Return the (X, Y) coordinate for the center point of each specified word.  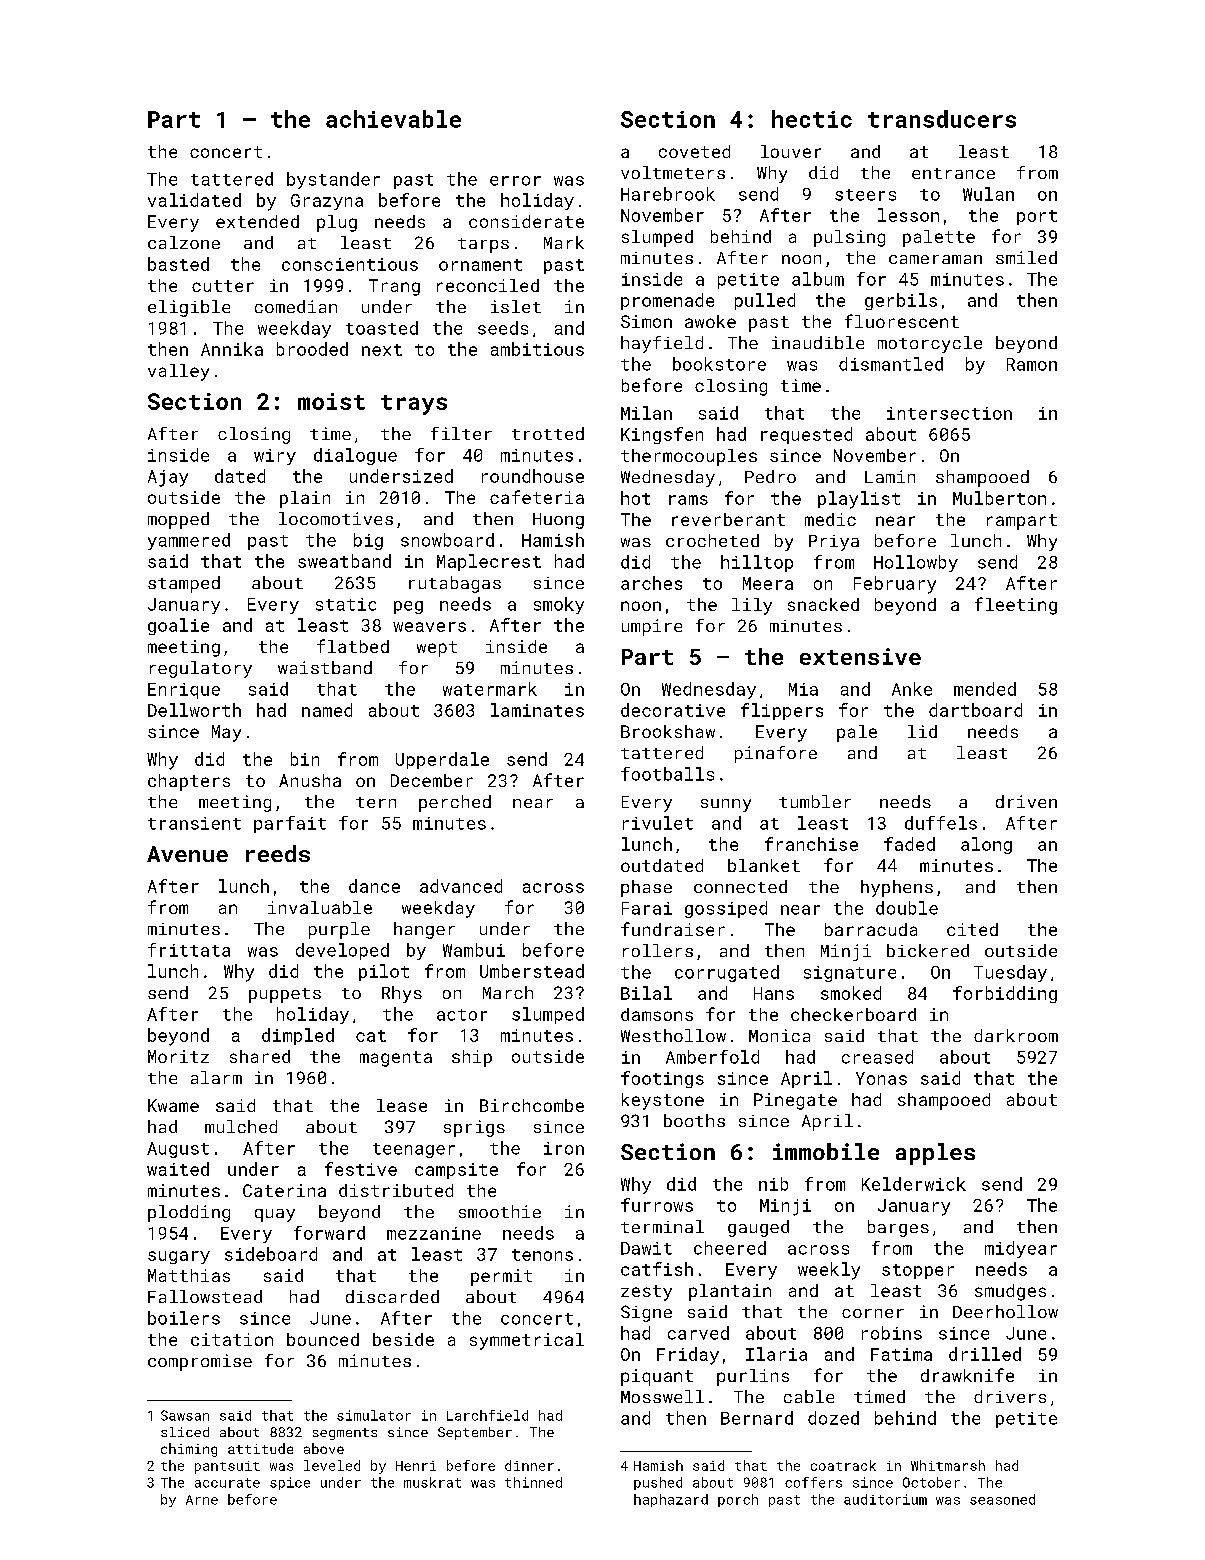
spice (290, 1483)
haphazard (671, 1500)
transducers (942, 119)
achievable (393, 119)
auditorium (885, 1499)
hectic (812, 119)
